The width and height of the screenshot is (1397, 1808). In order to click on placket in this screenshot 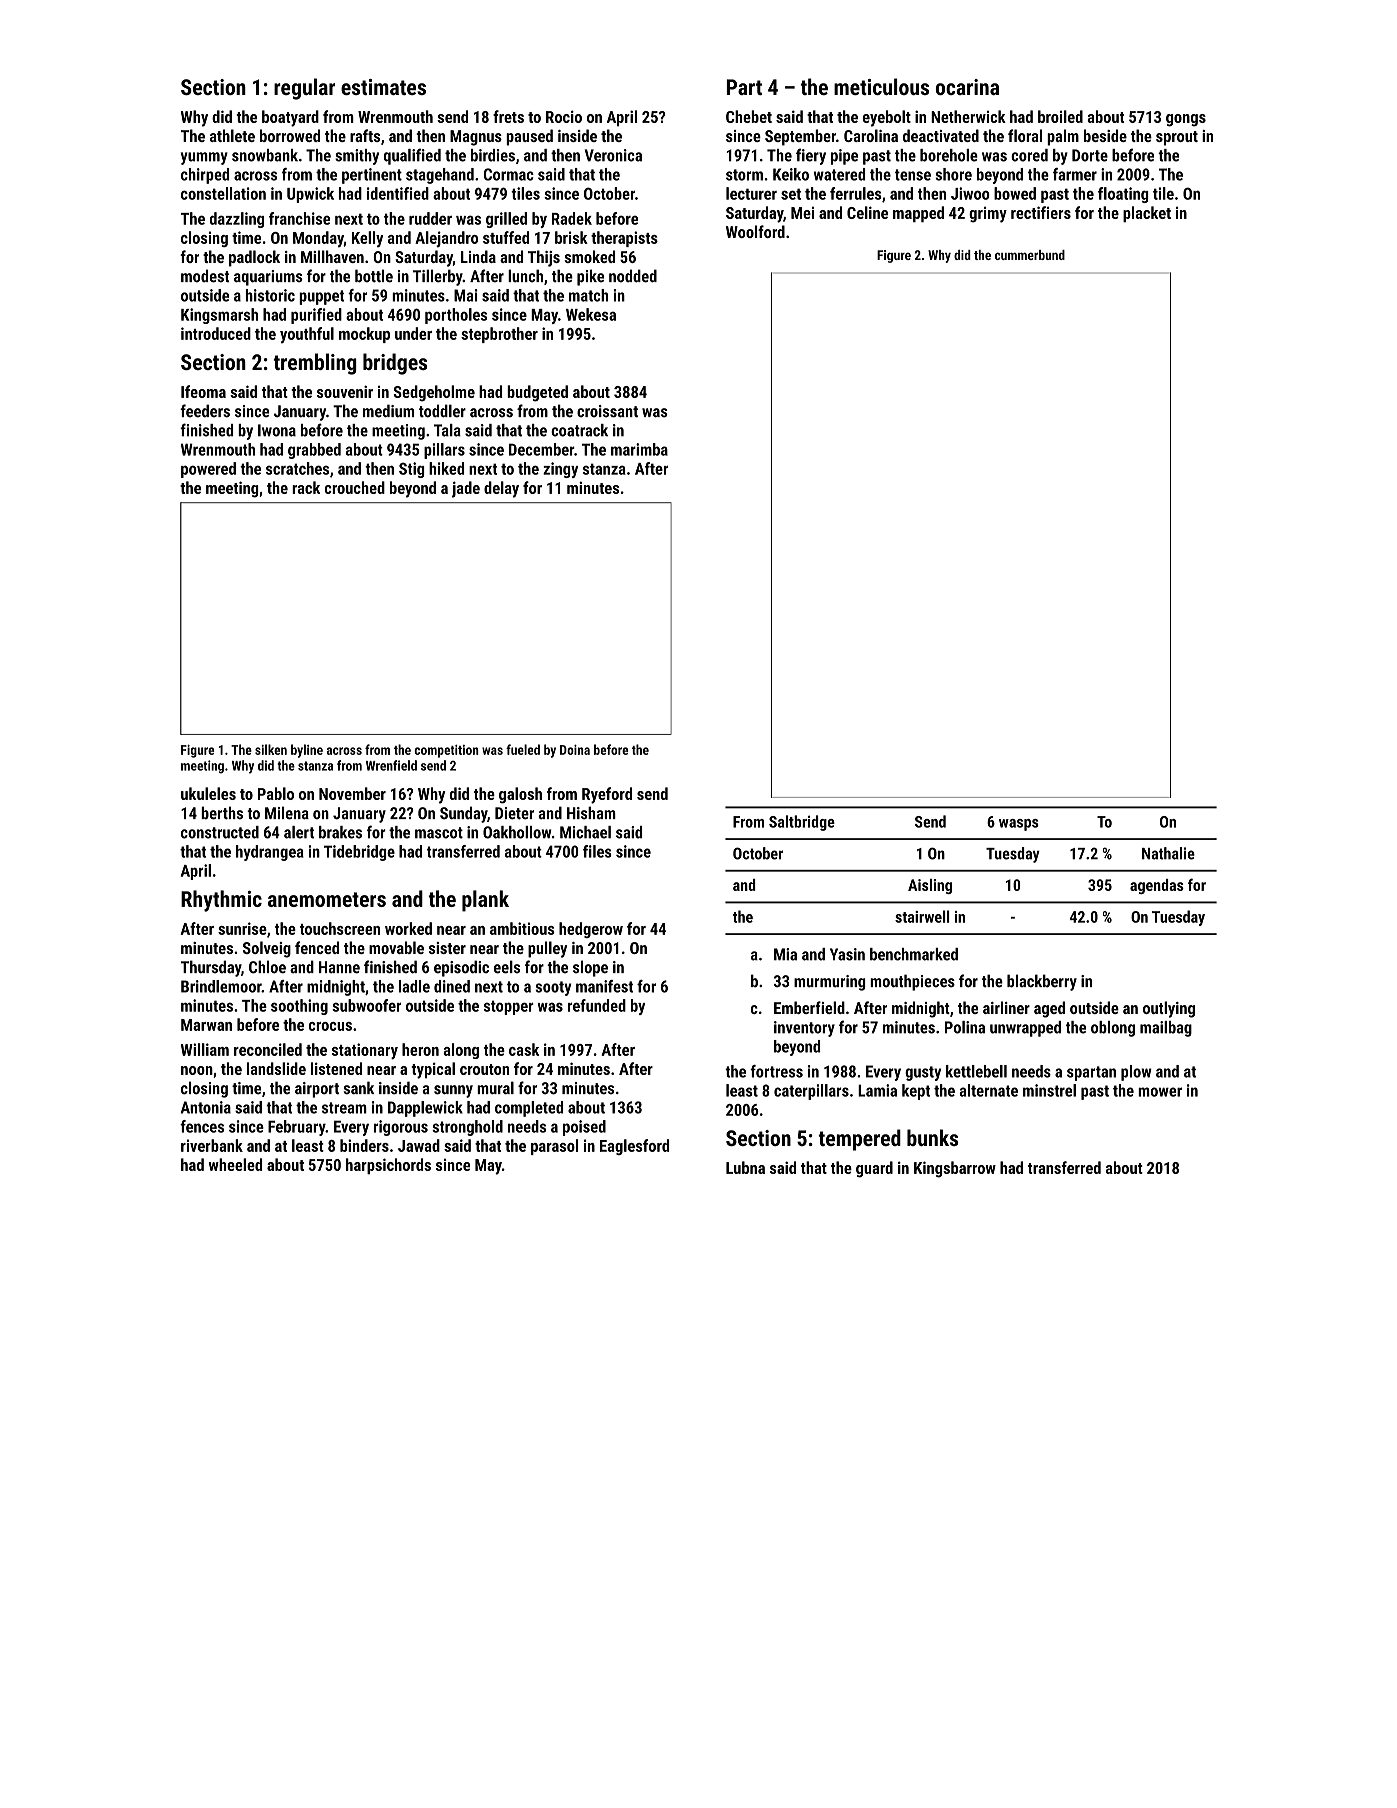, I will do `click(1147, 214)`.
